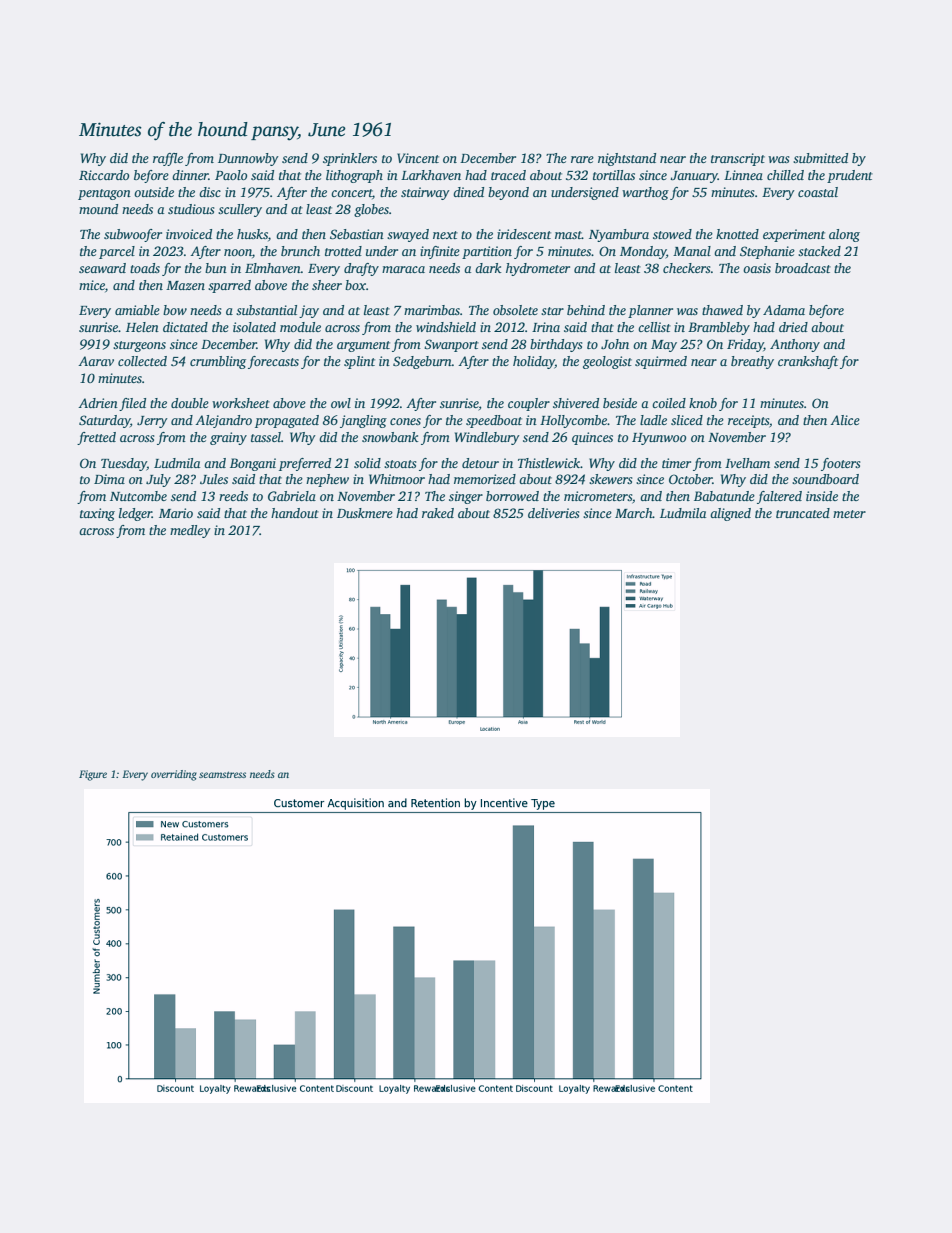  Describe the element at coordinates (850, 176) in the screenshot. I see `prudent` at that location.
